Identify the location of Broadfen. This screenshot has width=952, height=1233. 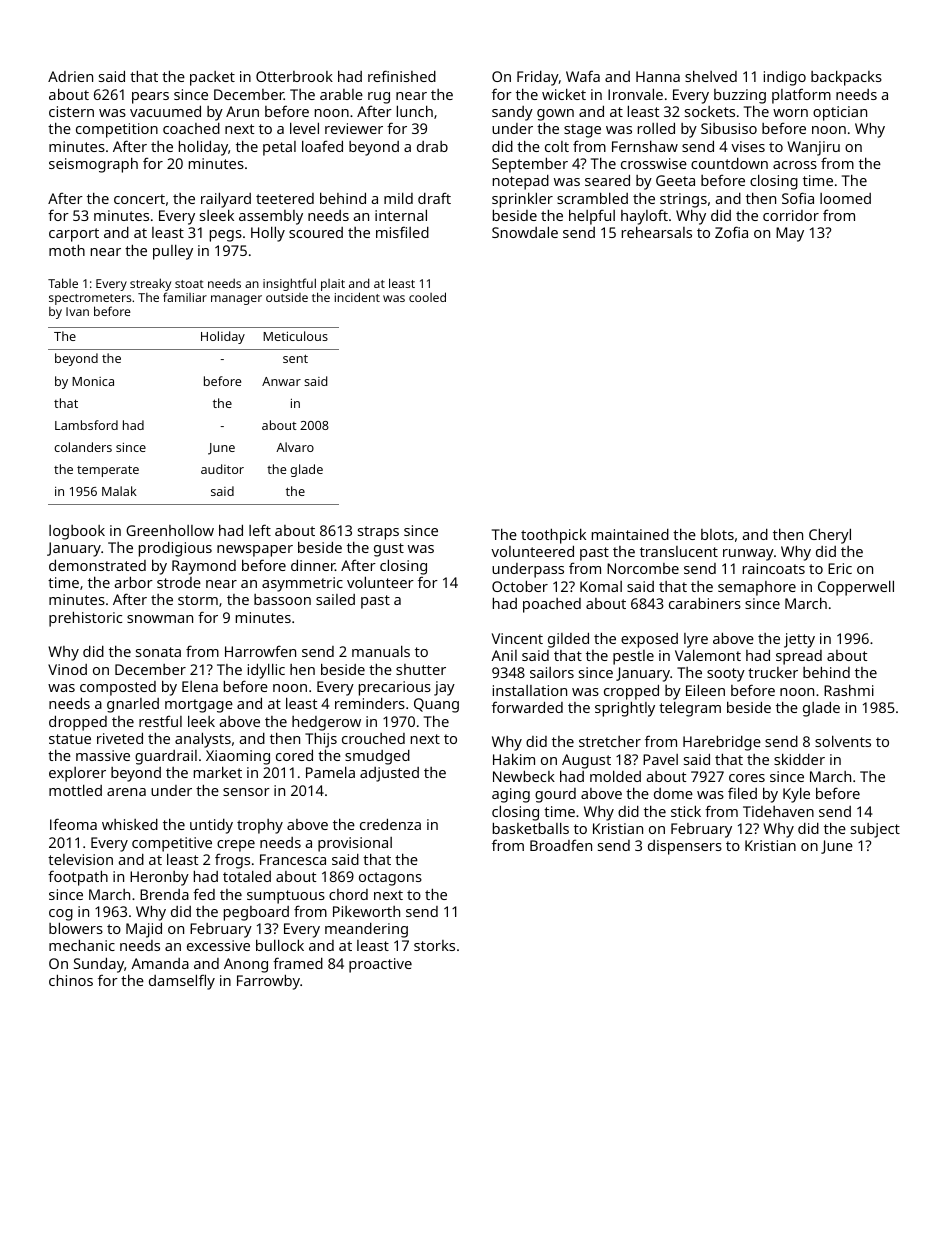
(561, 845).
